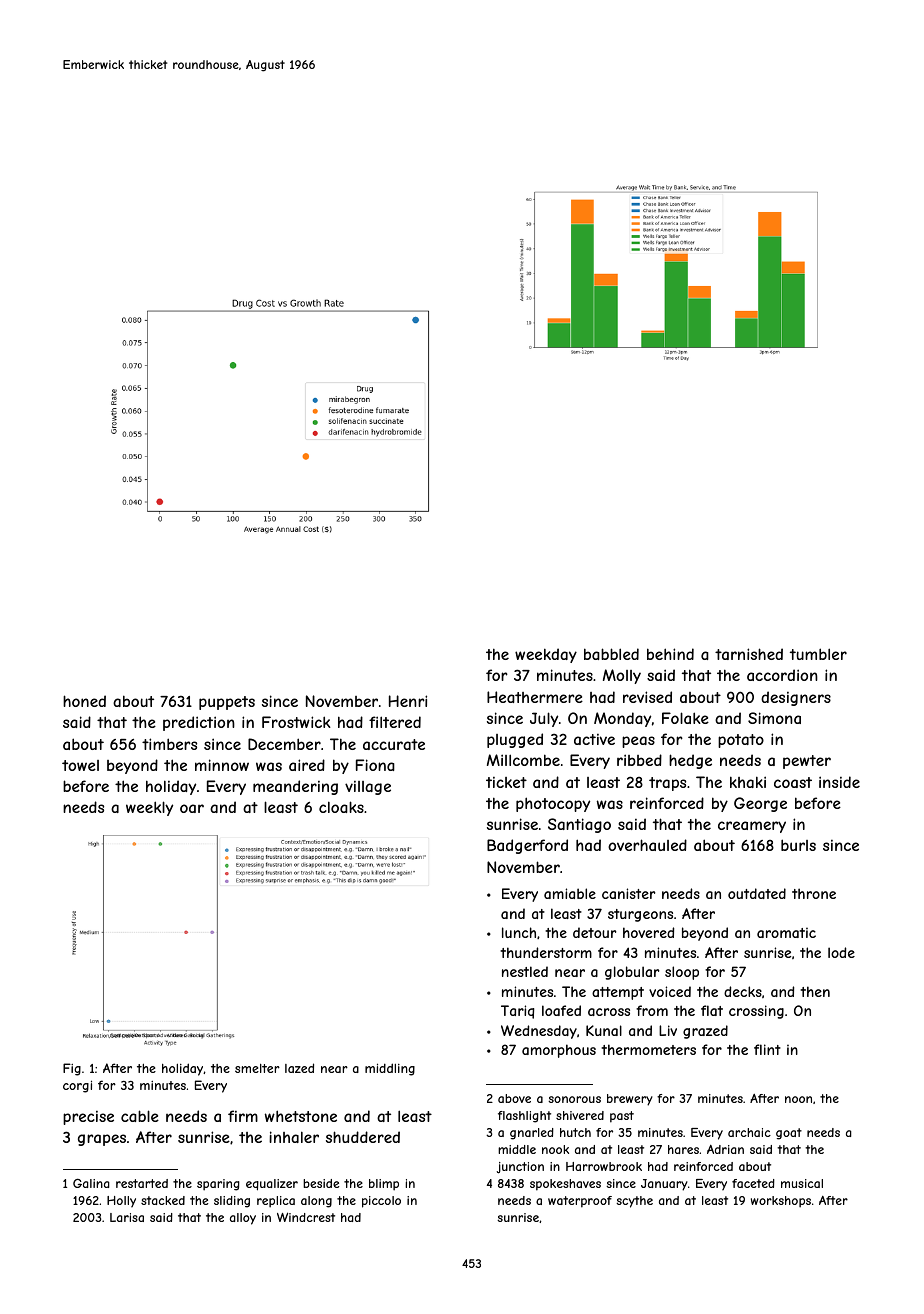  Describe the element at coordinates (752, 827) in the screenshot. I see `creamery` at that location.
